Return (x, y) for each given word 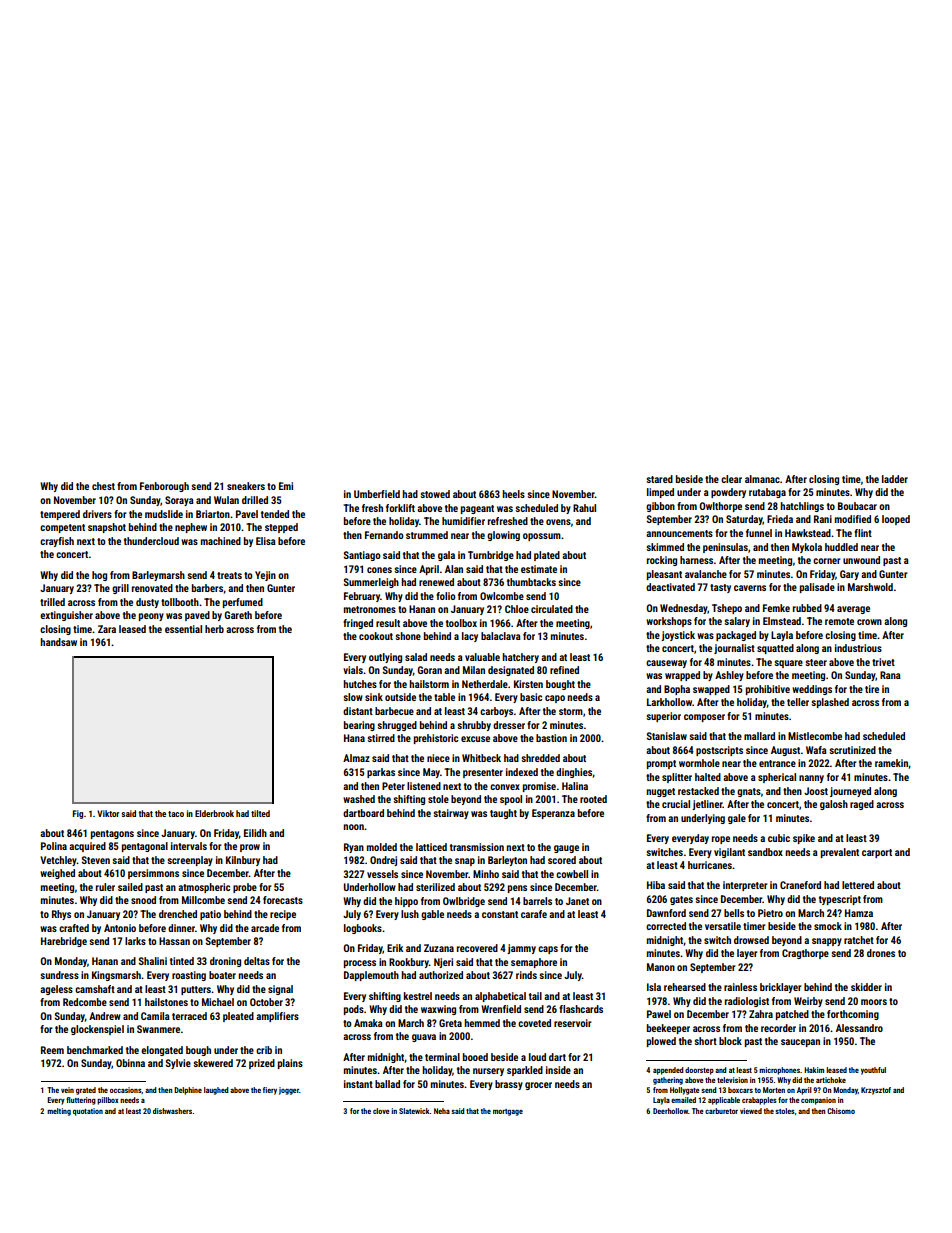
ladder (895, 479)
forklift (400, 508)
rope (721, 840)
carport (877, 853)
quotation (88, 1112)
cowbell (572, 874)
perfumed (243, 603)
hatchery (520, 658)
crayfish (57, 542)
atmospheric (204, 888)
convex (505, 787)
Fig (78, 814)
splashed (830, 703)
